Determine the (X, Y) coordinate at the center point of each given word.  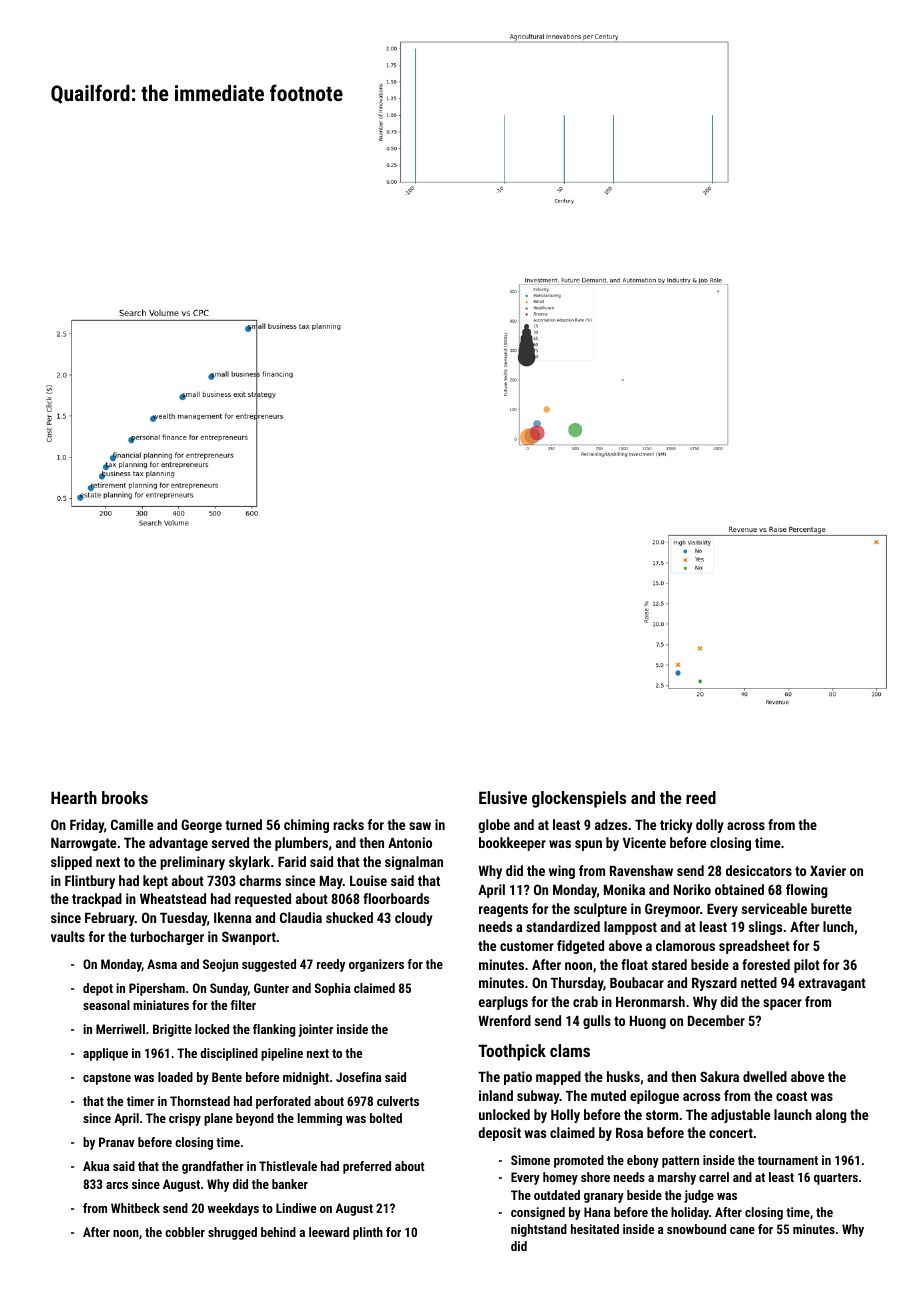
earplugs (503, 1003)
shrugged (232, 1233)
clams (570, 1050)
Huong (648, 1022)
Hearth (74, 797)
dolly (710, 826)
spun (588, 845)
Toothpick (512, 1052)
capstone (107, 1079)
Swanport (249, 938)
